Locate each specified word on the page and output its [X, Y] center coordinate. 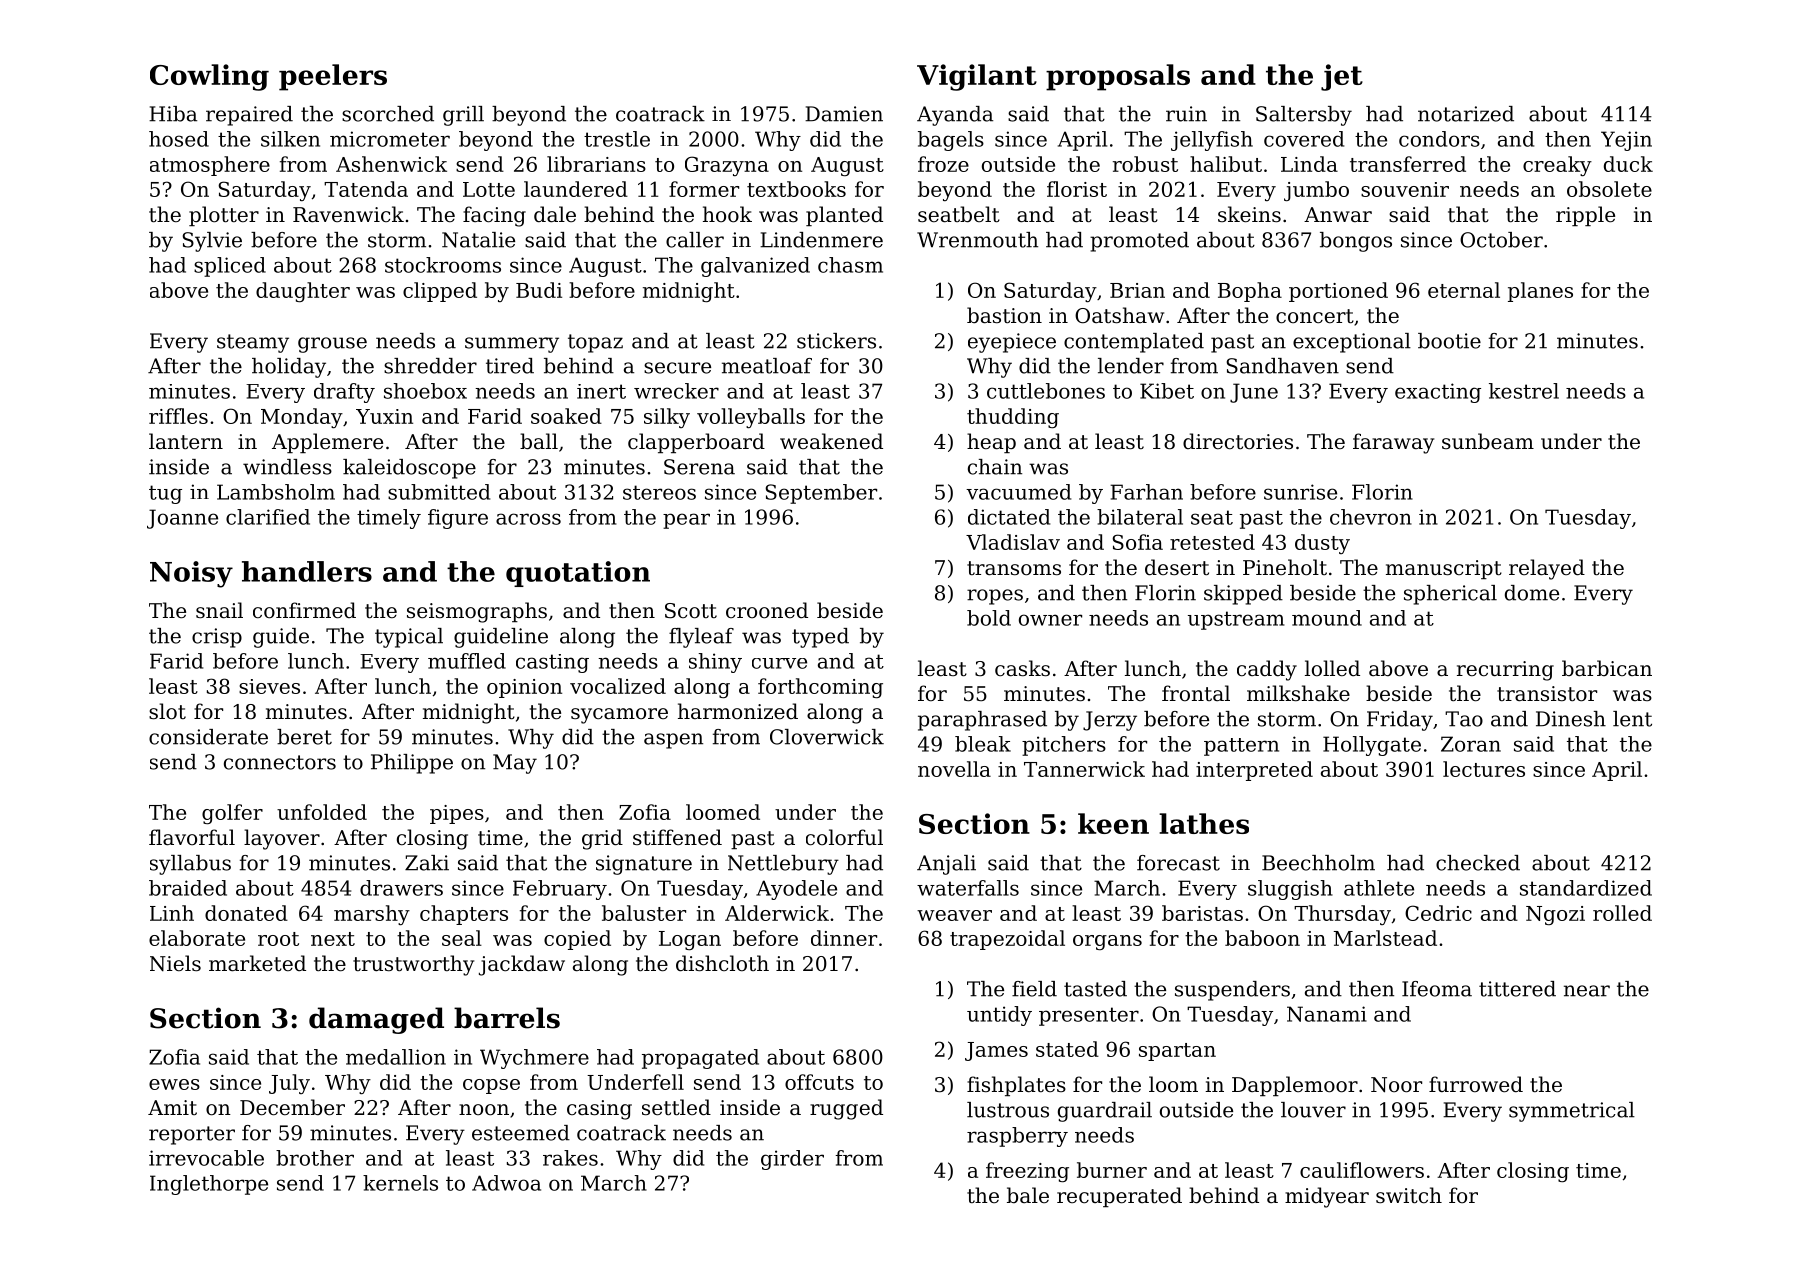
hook [727, 214]
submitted [439, 492]
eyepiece [1012, 343]
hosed [179, 139]
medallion [396, 1057]
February [560, 890]
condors [1439, 139]
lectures [1484, 769]
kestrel [1524, 391]
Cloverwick [827, 737]
